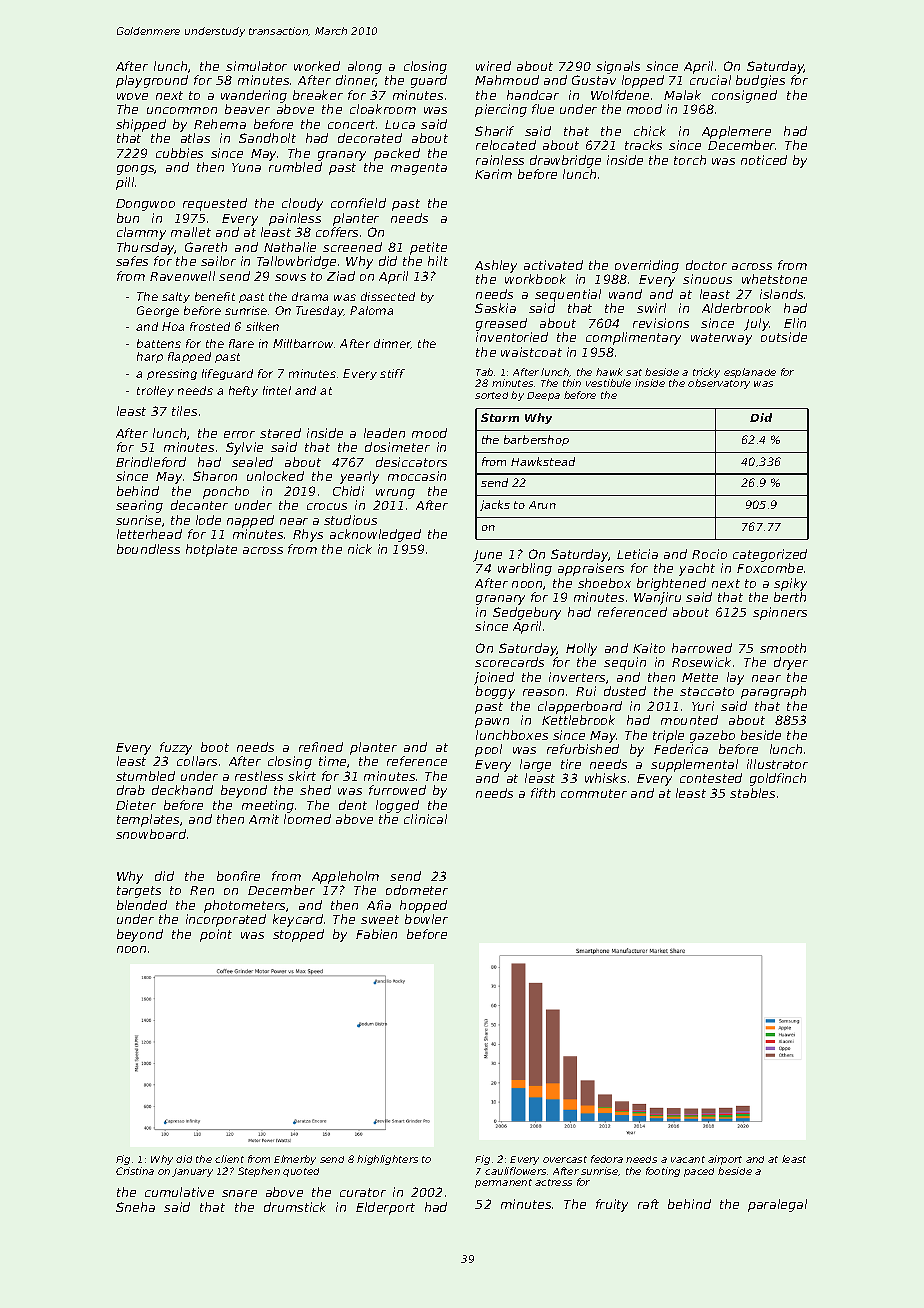 The width and height of the screenshot is (924, 1308). Describe the element at coordinates (764, 160) in the screenshot. I see `noticed` at that location.
